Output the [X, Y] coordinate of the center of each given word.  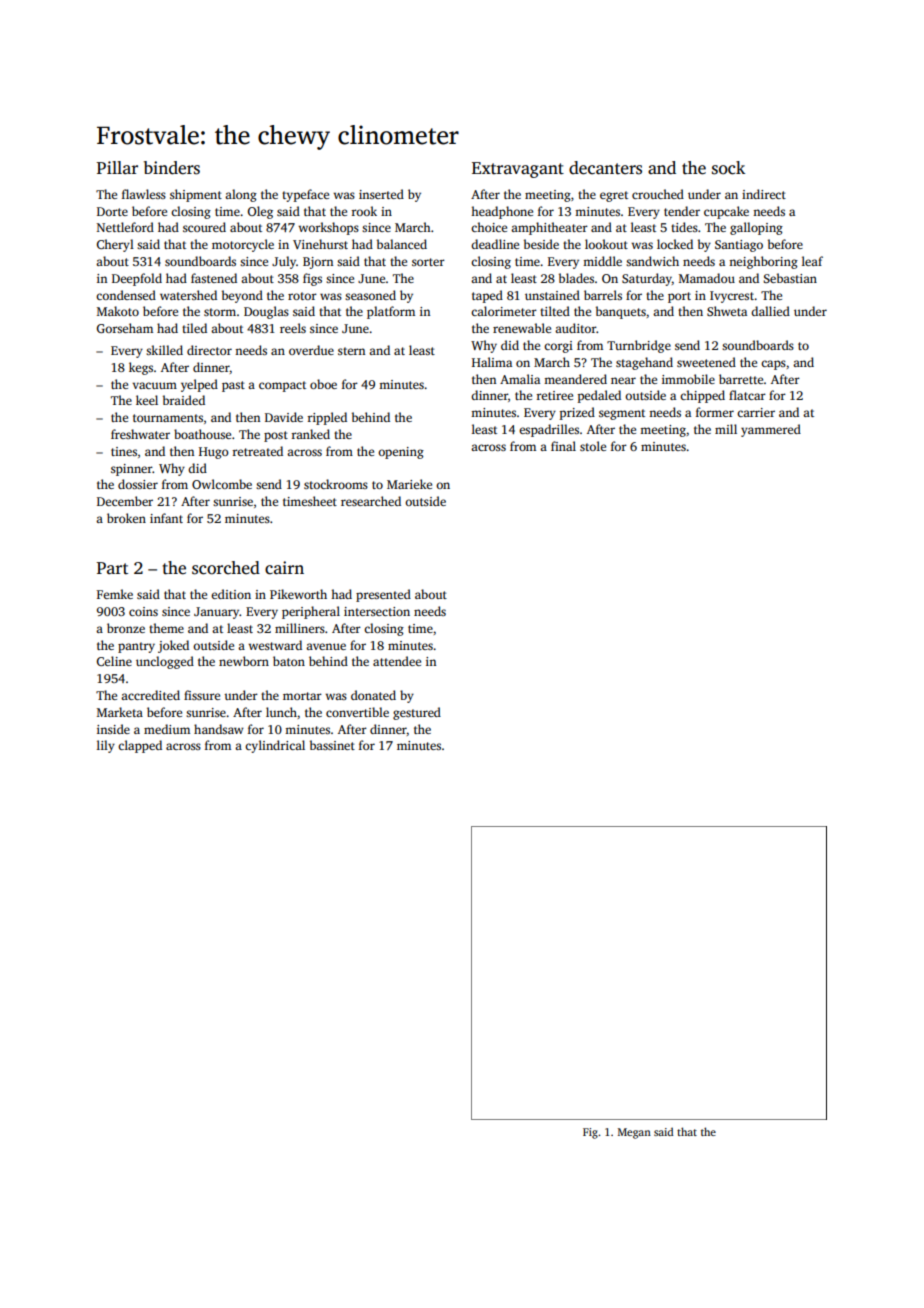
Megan [634, 1133]
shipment [196, 195]
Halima [492, 362]
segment [622, 414]
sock [728, 168]
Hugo [214, 453]
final [563, 446]
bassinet [332, 745]
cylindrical [275, 746]
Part [112, 568]
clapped [140, 746]
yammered [771, 430]
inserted [381, 194]
